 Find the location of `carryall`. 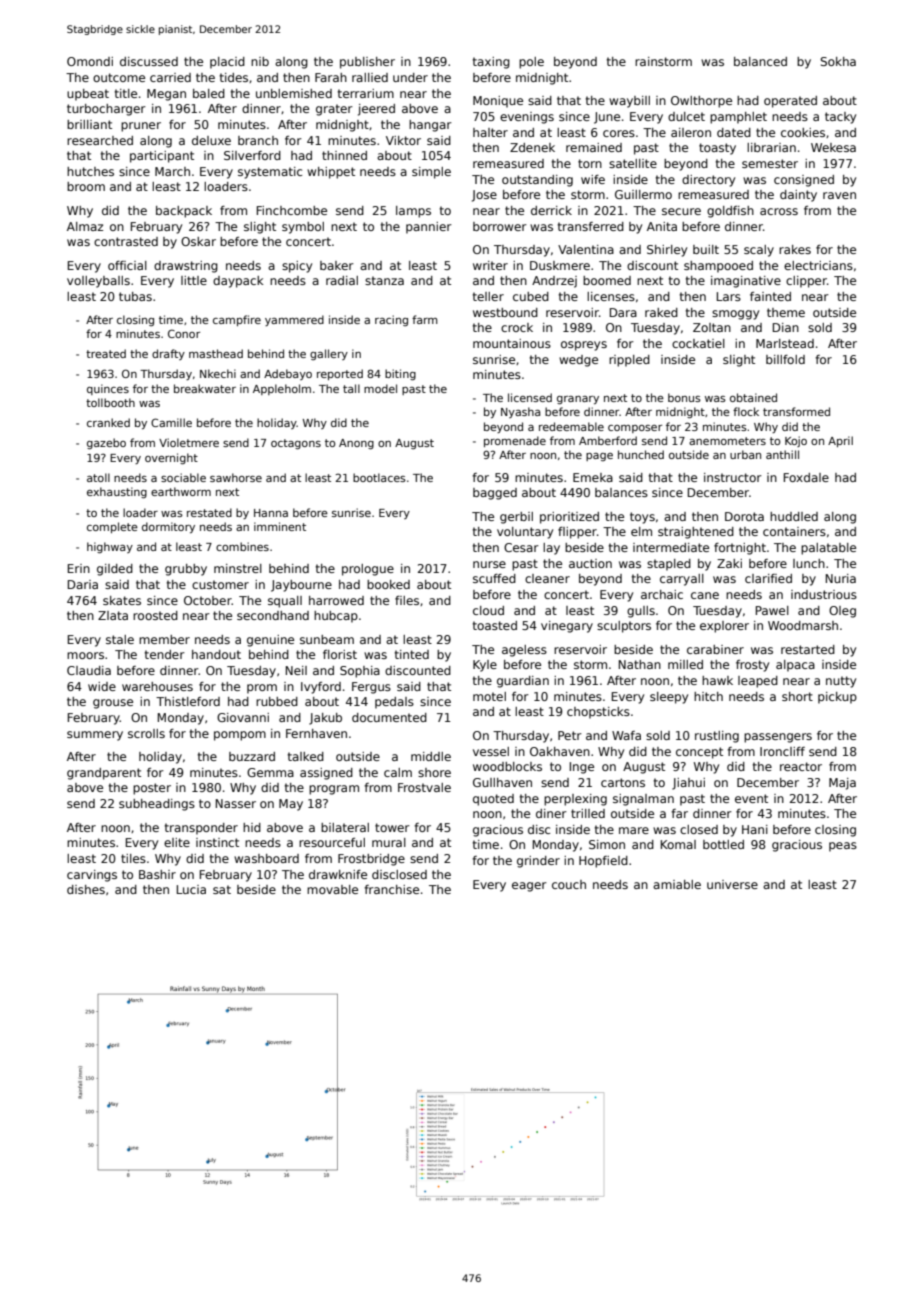

carryall is located at coordinates (682, 580).
